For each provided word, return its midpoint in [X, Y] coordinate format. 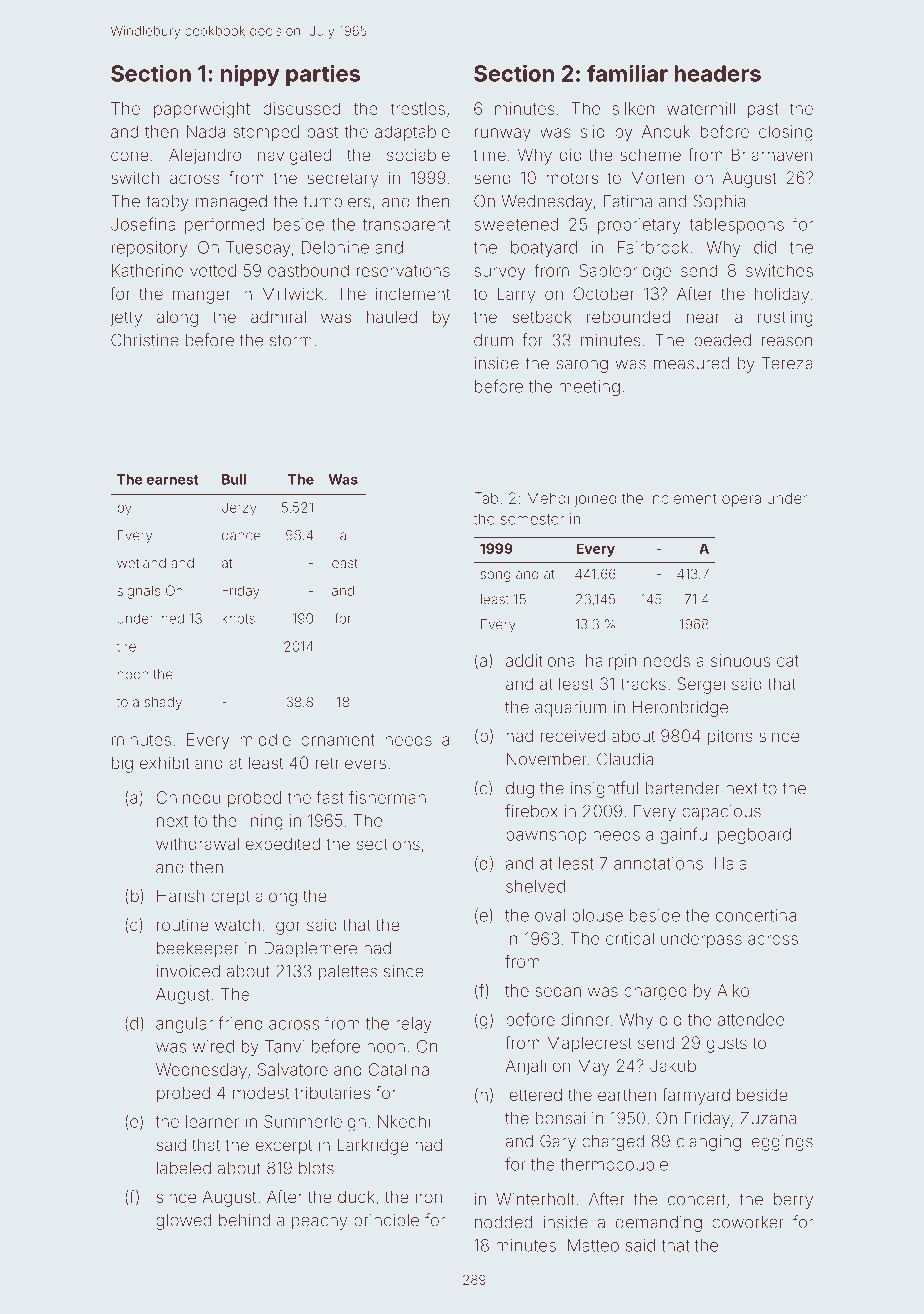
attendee [751, 1019]
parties [323, 75]
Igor [286, 927]
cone [130, 156]
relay [414, 1025]
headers [717, 73]
